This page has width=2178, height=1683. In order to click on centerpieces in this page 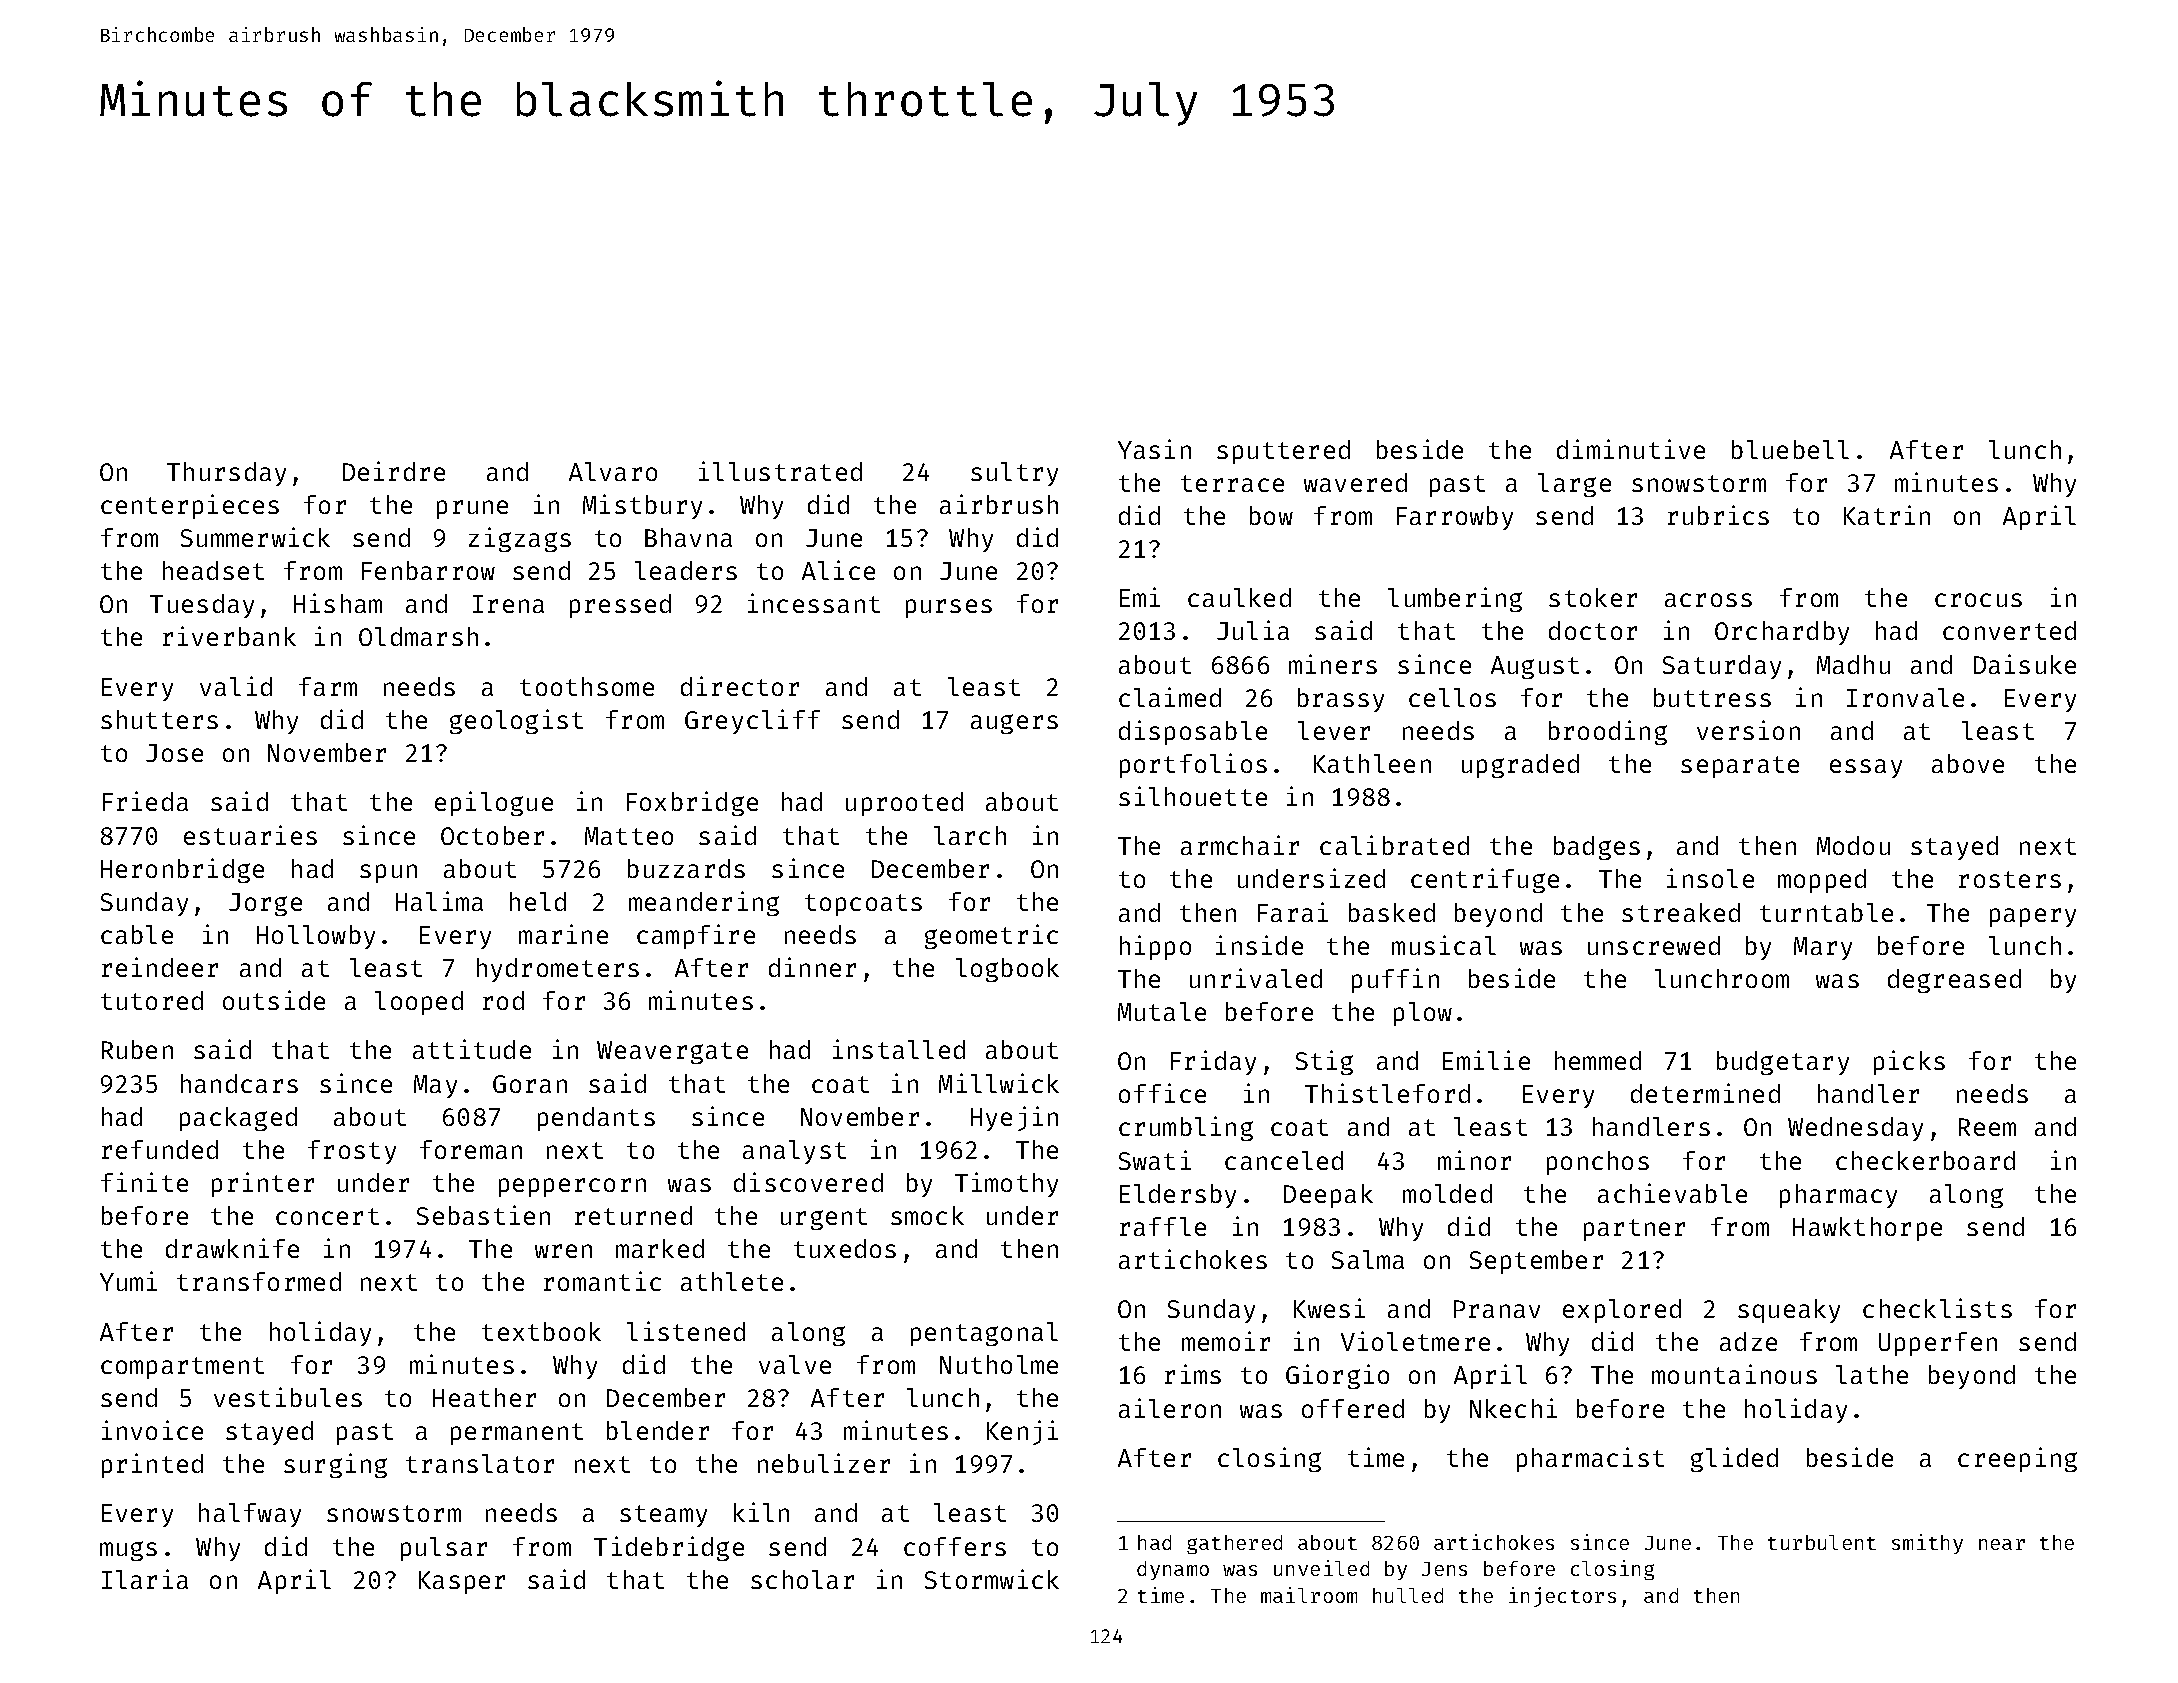, I will do `click(190, 506)`.
